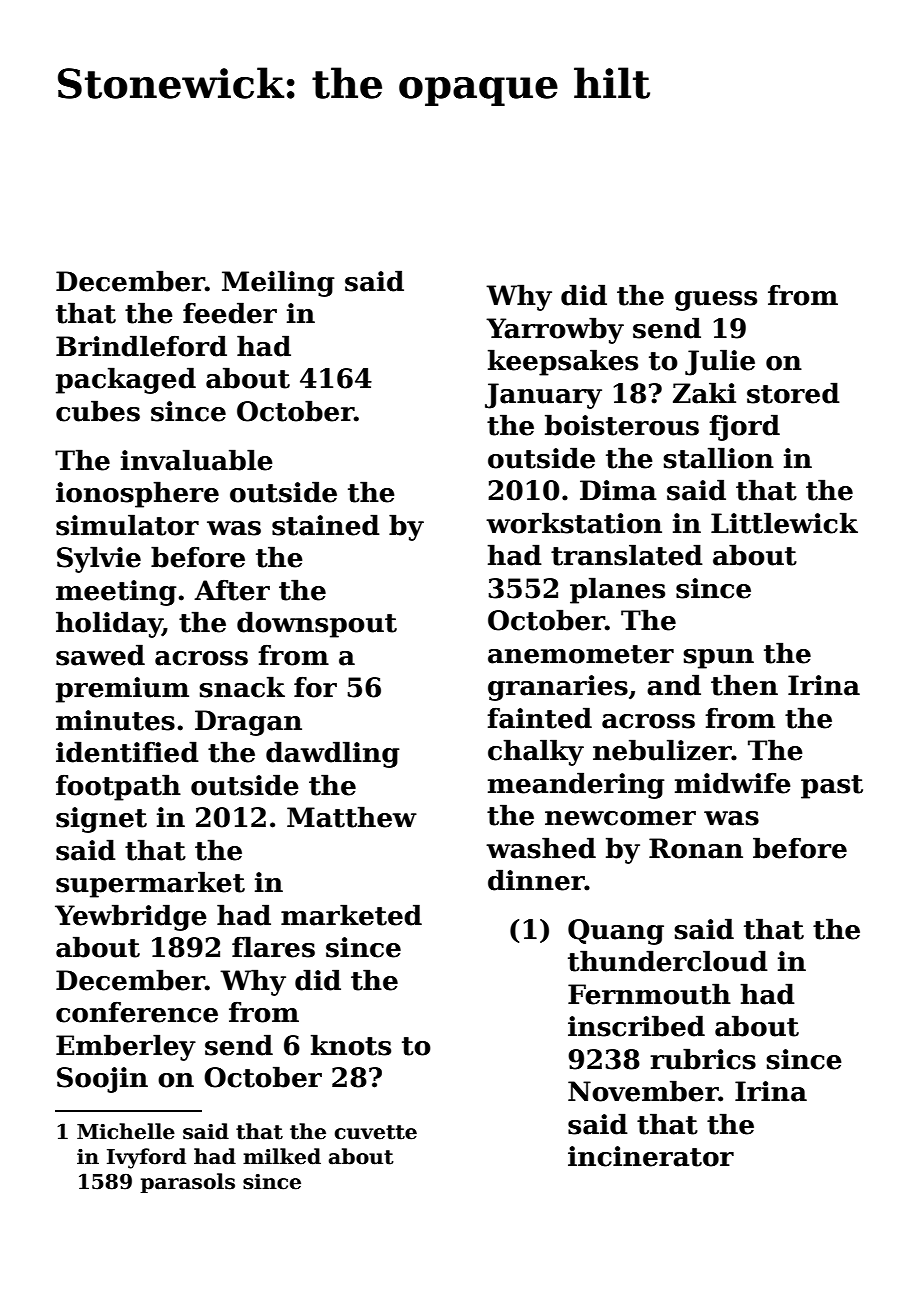 The width and height of the screenshot is (924, 1311). I want to click on Dima, so click(618, 490).
